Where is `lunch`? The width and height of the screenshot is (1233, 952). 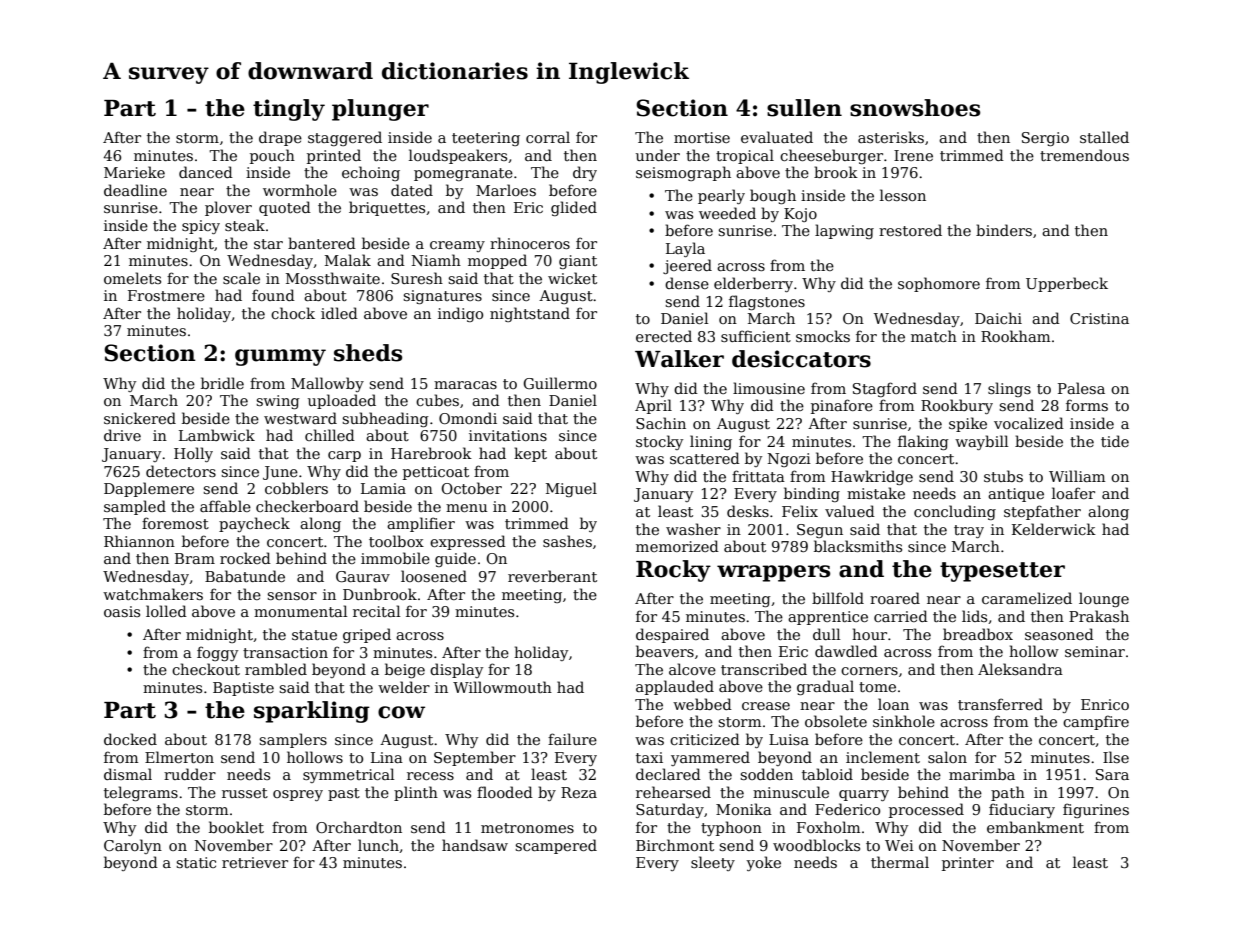
lunch is located at coordinates (378, 845).
